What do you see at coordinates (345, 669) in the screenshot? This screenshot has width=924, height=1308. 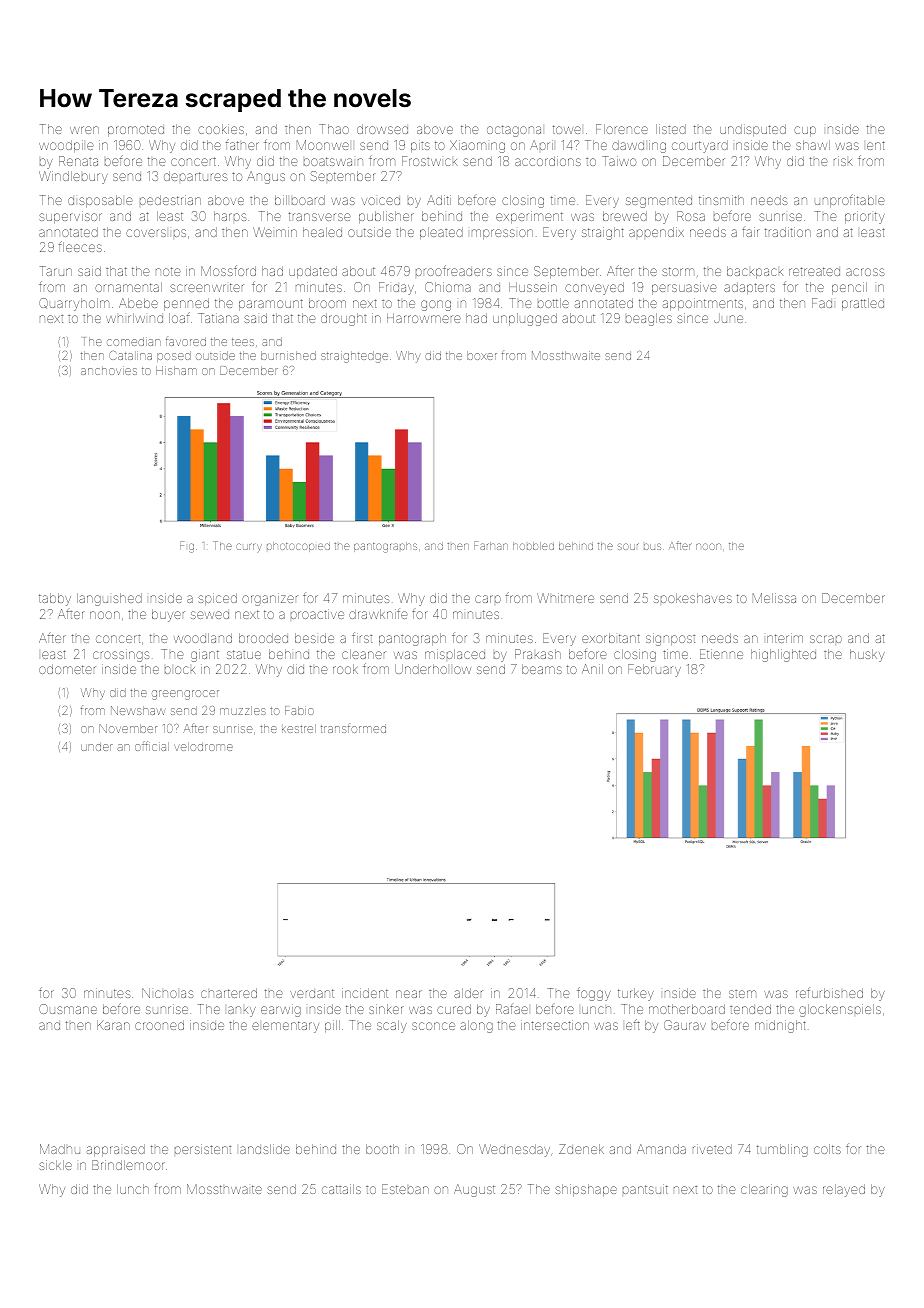 I see `rook` at bounding box center [345, 669].
